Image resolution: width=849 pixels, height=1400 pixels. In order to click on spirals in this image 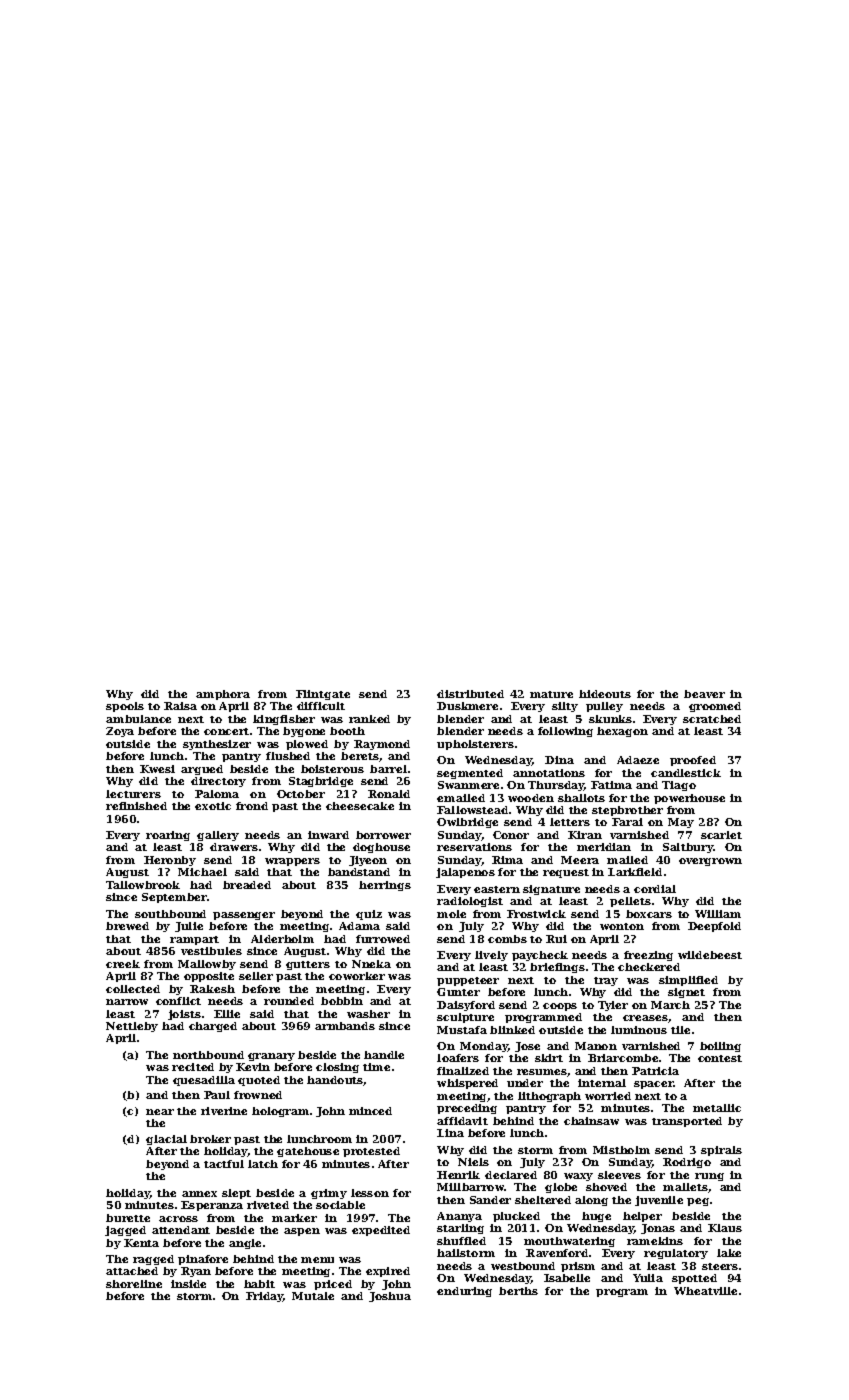, I will do `click(721, 1151)`.
